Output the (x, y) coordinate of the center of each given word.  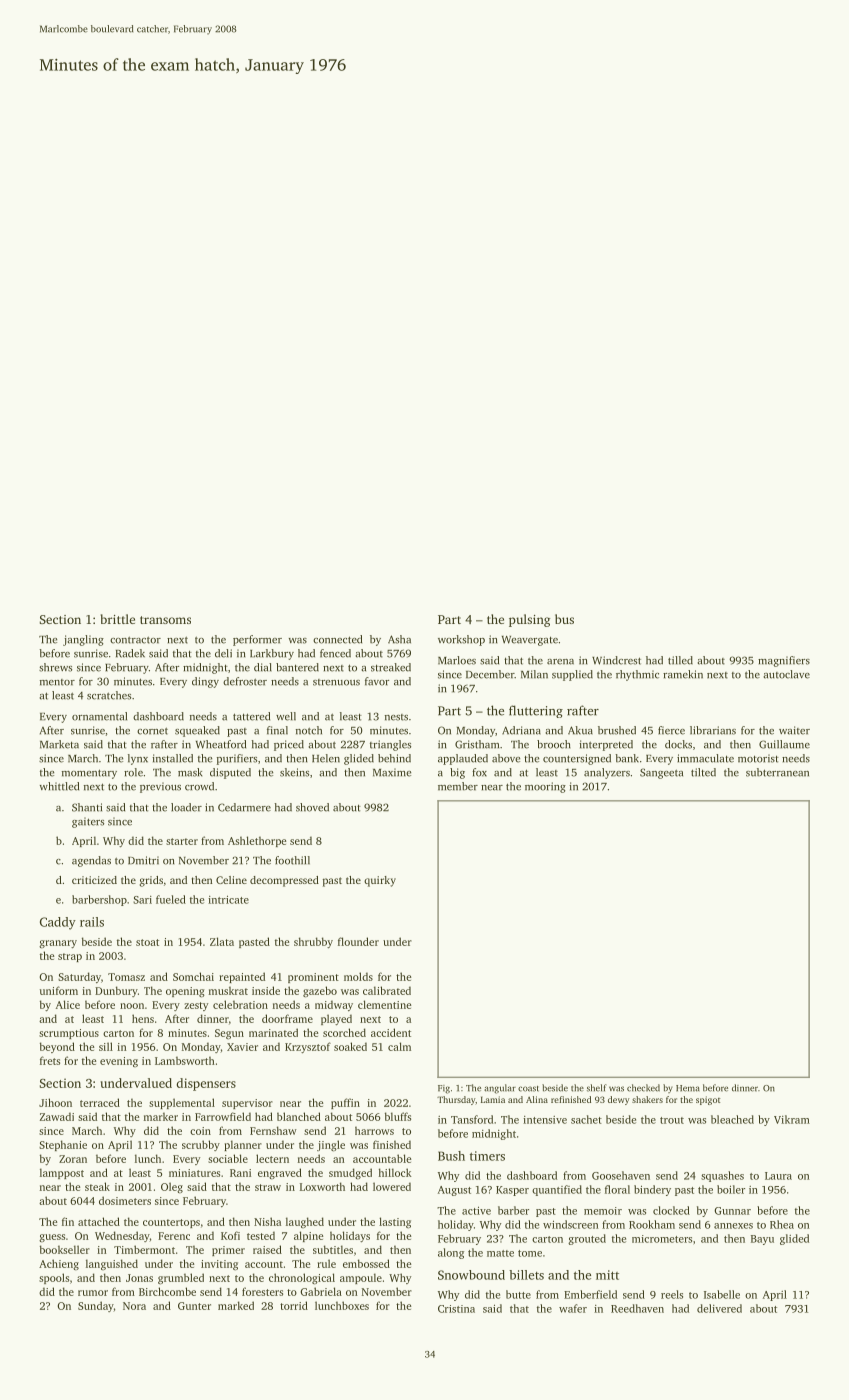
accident (391, 1032)
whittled (59, 786)
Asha (399, 639)
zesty (196, 1006)
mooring (545, 787)
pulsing (529, 620)
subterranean (777, 772)
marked (236, 1305)
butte (518, 1294)
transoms (165, 620)
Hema (688, 1088)
